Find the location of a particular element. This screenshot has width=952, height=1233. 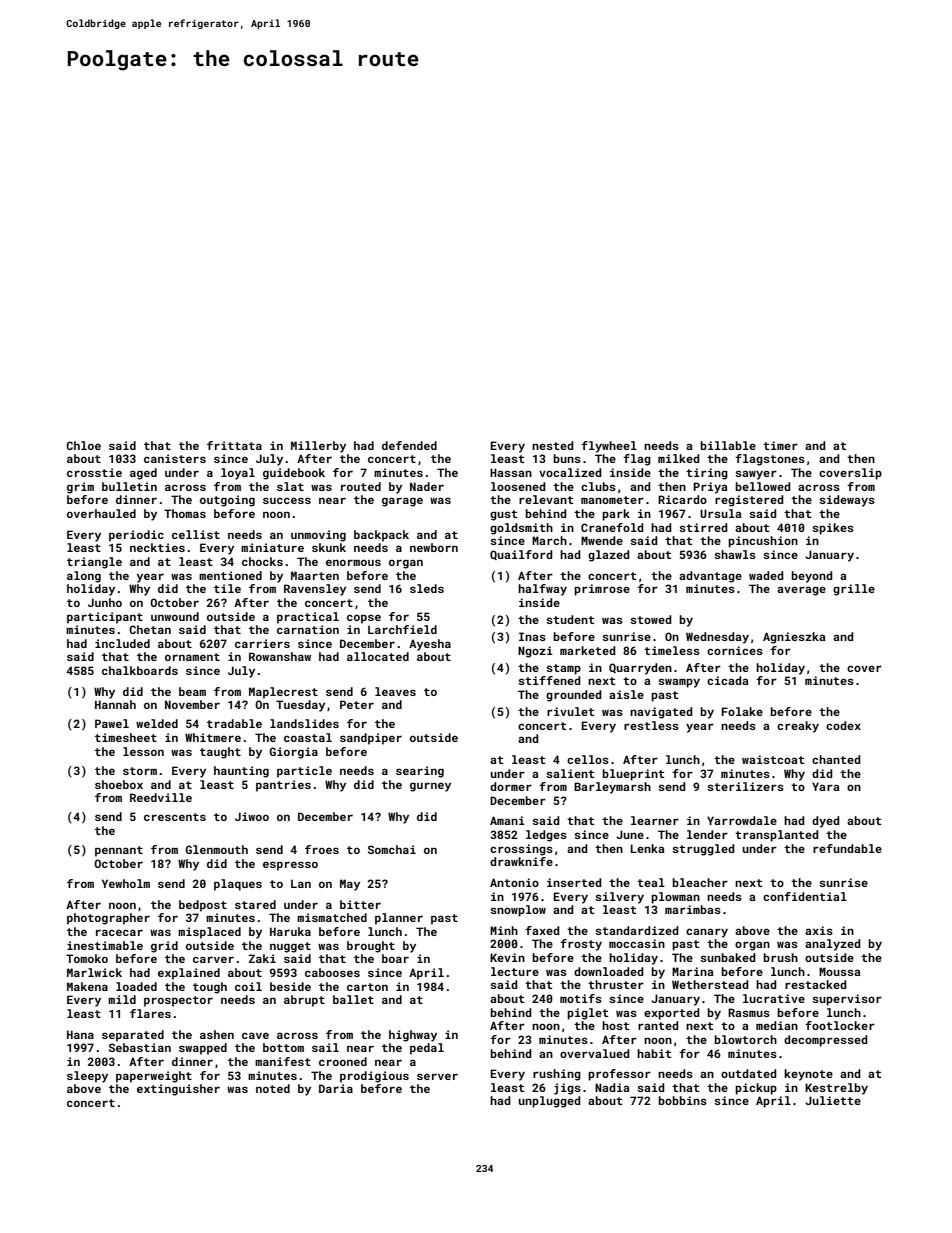

Daria is located at coordinates (336, 1088).
